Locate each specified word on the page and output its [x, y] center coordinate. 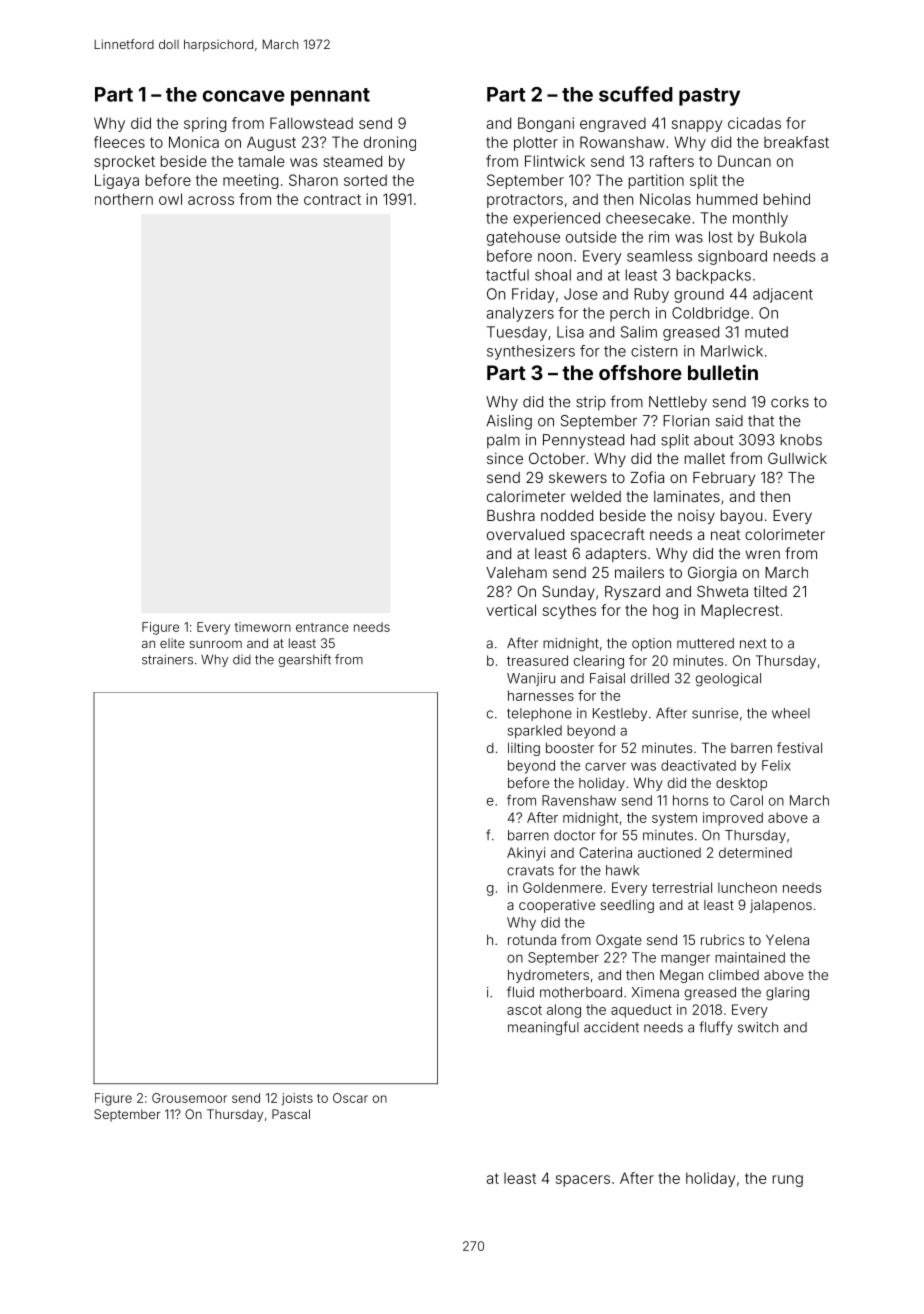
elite [172, 643]
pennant [330, 97]
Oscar [350, 1098]
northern [124, 199]
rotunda [532, 940]
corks [790, 402]
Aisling [509, 422]
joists [297, 1099]
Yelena [787, 940]
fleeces [119, 142]
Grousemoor [189, 1098]
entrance [322, 627]
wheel [791, 713]
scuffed [636, 94]
